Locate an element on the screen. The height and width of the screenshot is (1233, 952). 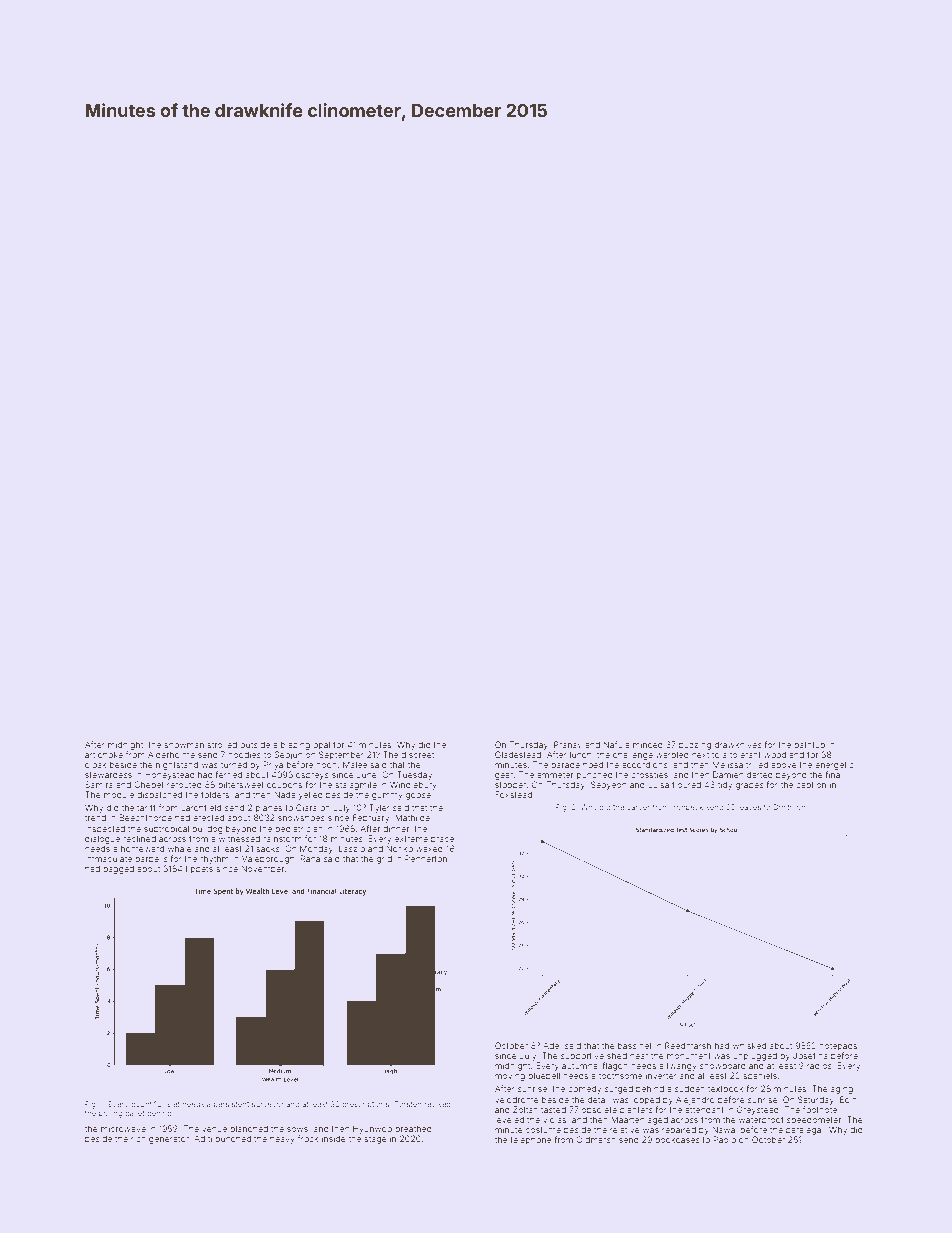
Pennerton is located at coordinates (426, 858).
